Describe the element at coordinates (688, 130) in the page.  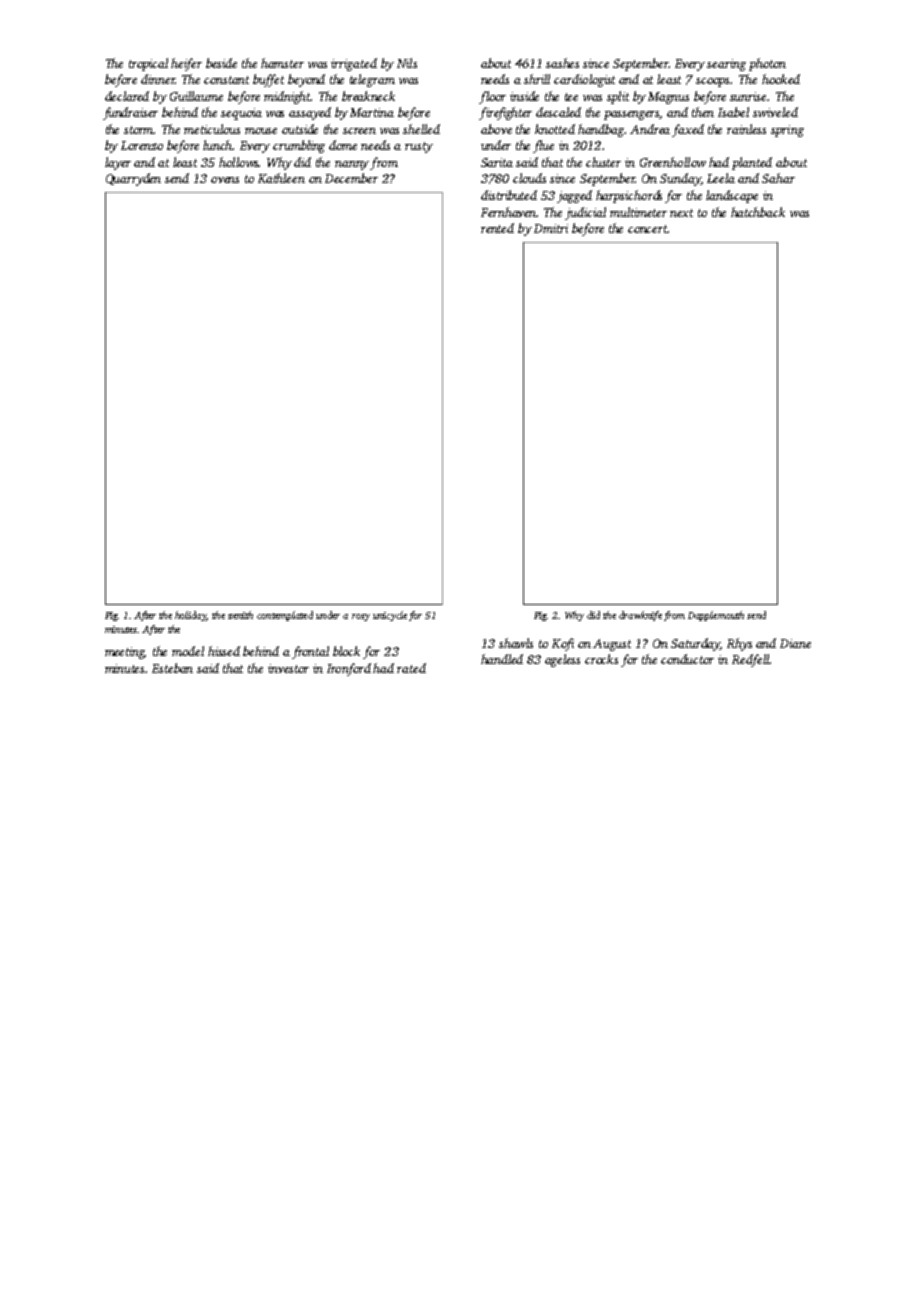
I see `faxed` at that location.
